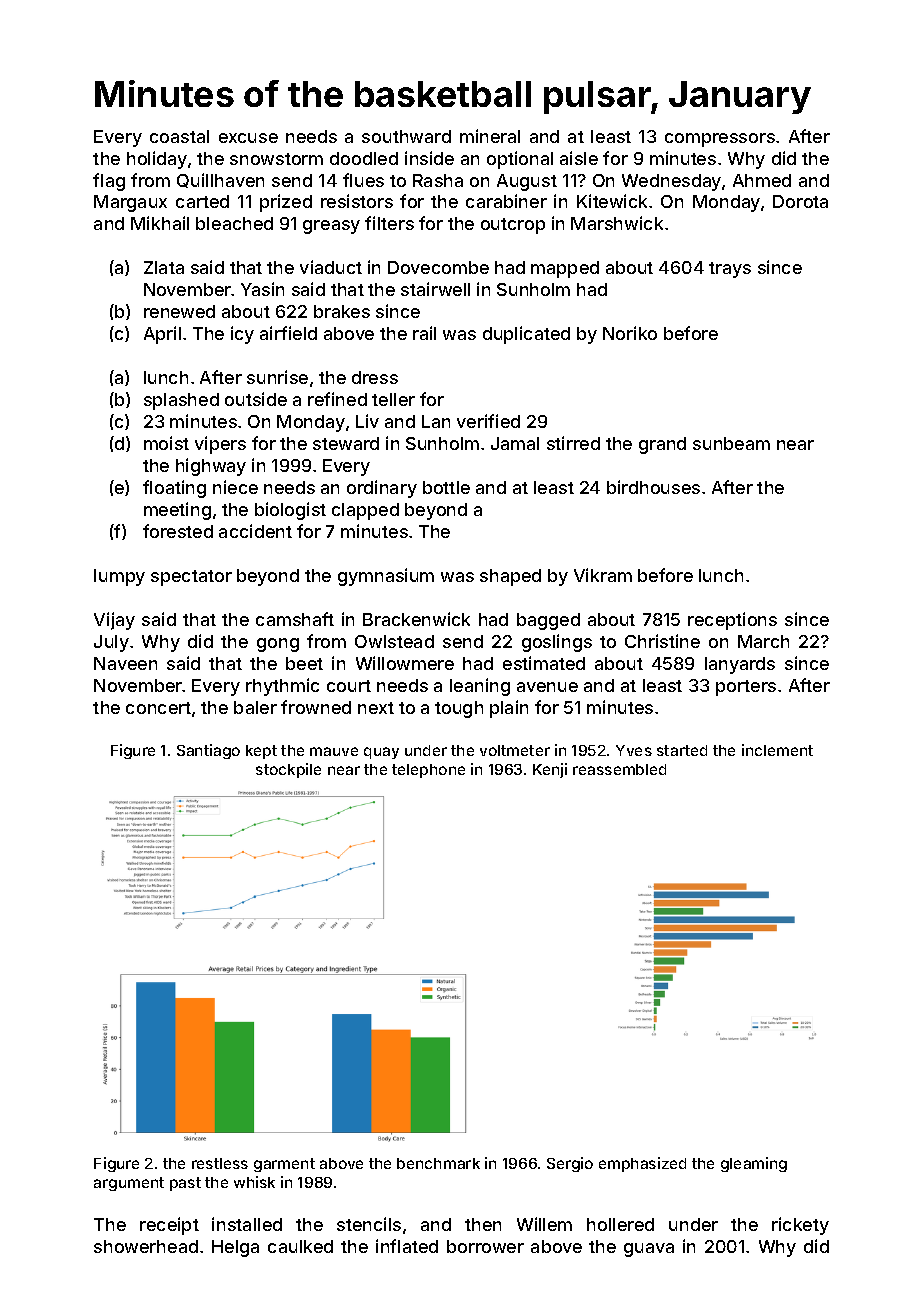 This screenshot has width=924, height=1308. I want to click on receipt, so click(169, 1226).
